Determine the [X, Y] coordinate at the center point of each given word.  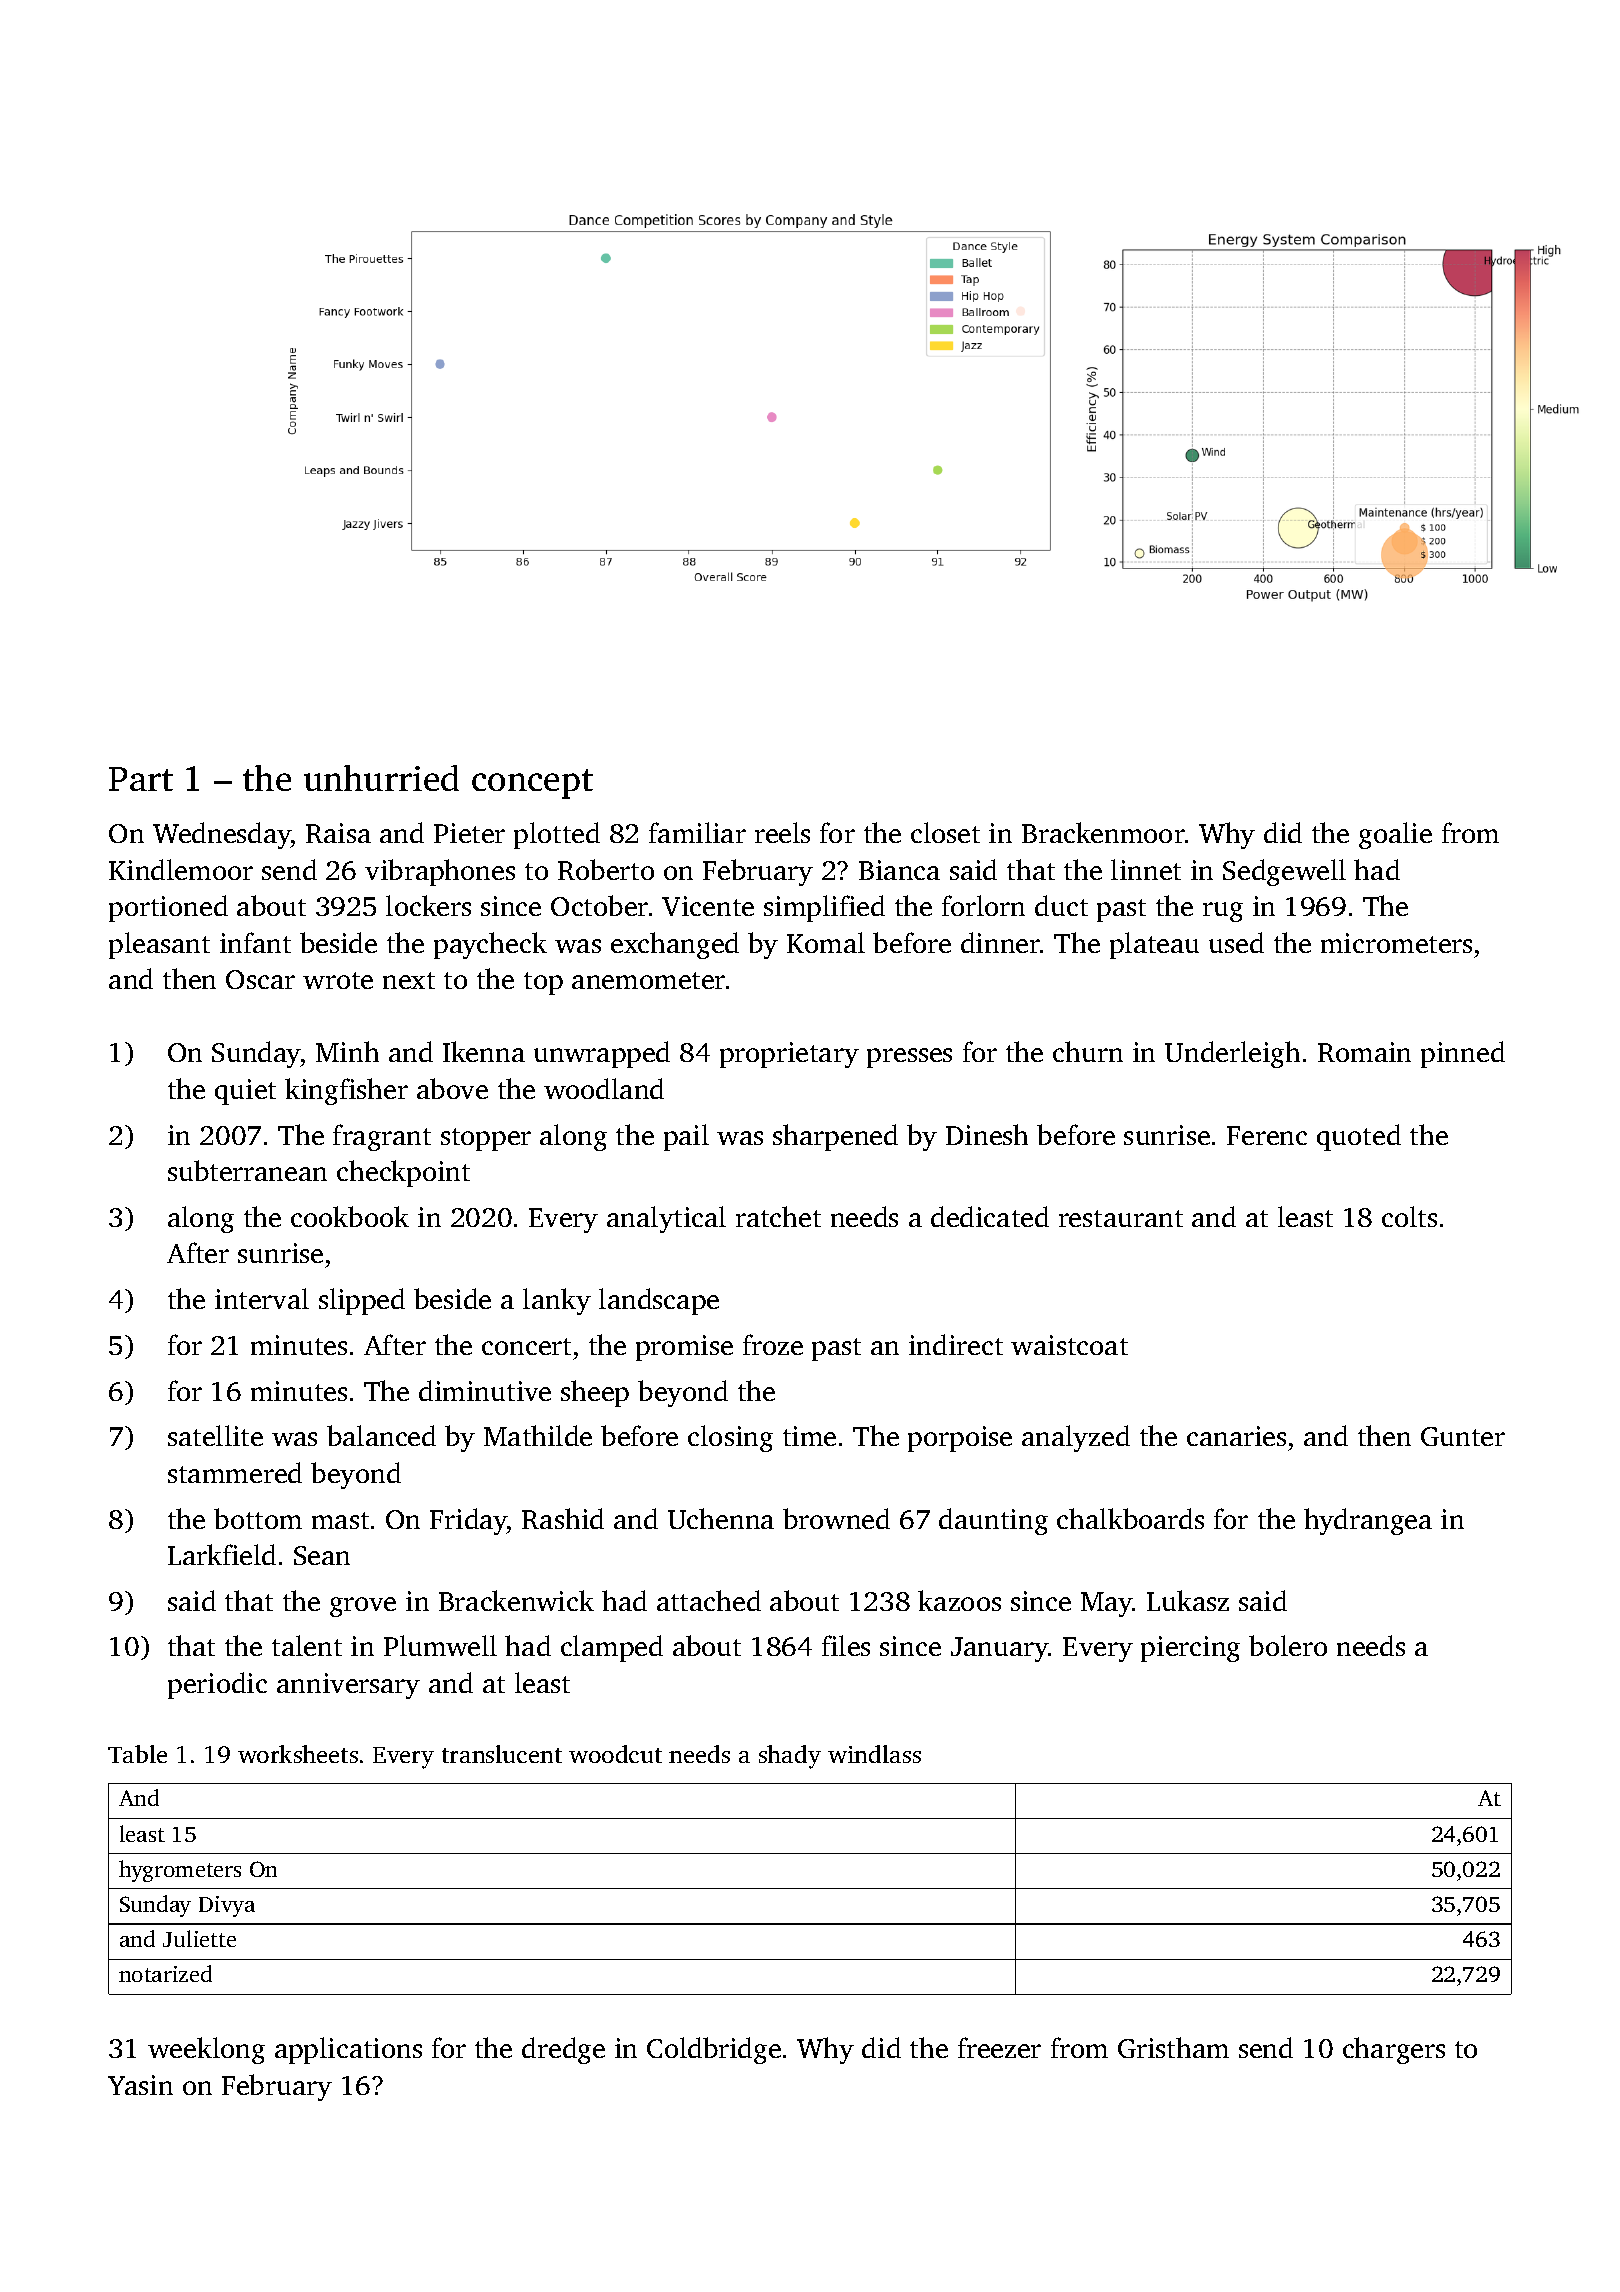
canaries [1236, 1436]
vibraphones [440, 872]
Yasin [140, 2085]
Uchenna [721, 1518]
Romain [1364, 1052]
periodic [217, 1685]
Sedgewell [1284, 872]
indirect [956, 1344]
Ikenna [484, 1051]
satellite [215, 1435]
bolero [1288, 1645]
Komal [826, 942]
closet [945, 832]
